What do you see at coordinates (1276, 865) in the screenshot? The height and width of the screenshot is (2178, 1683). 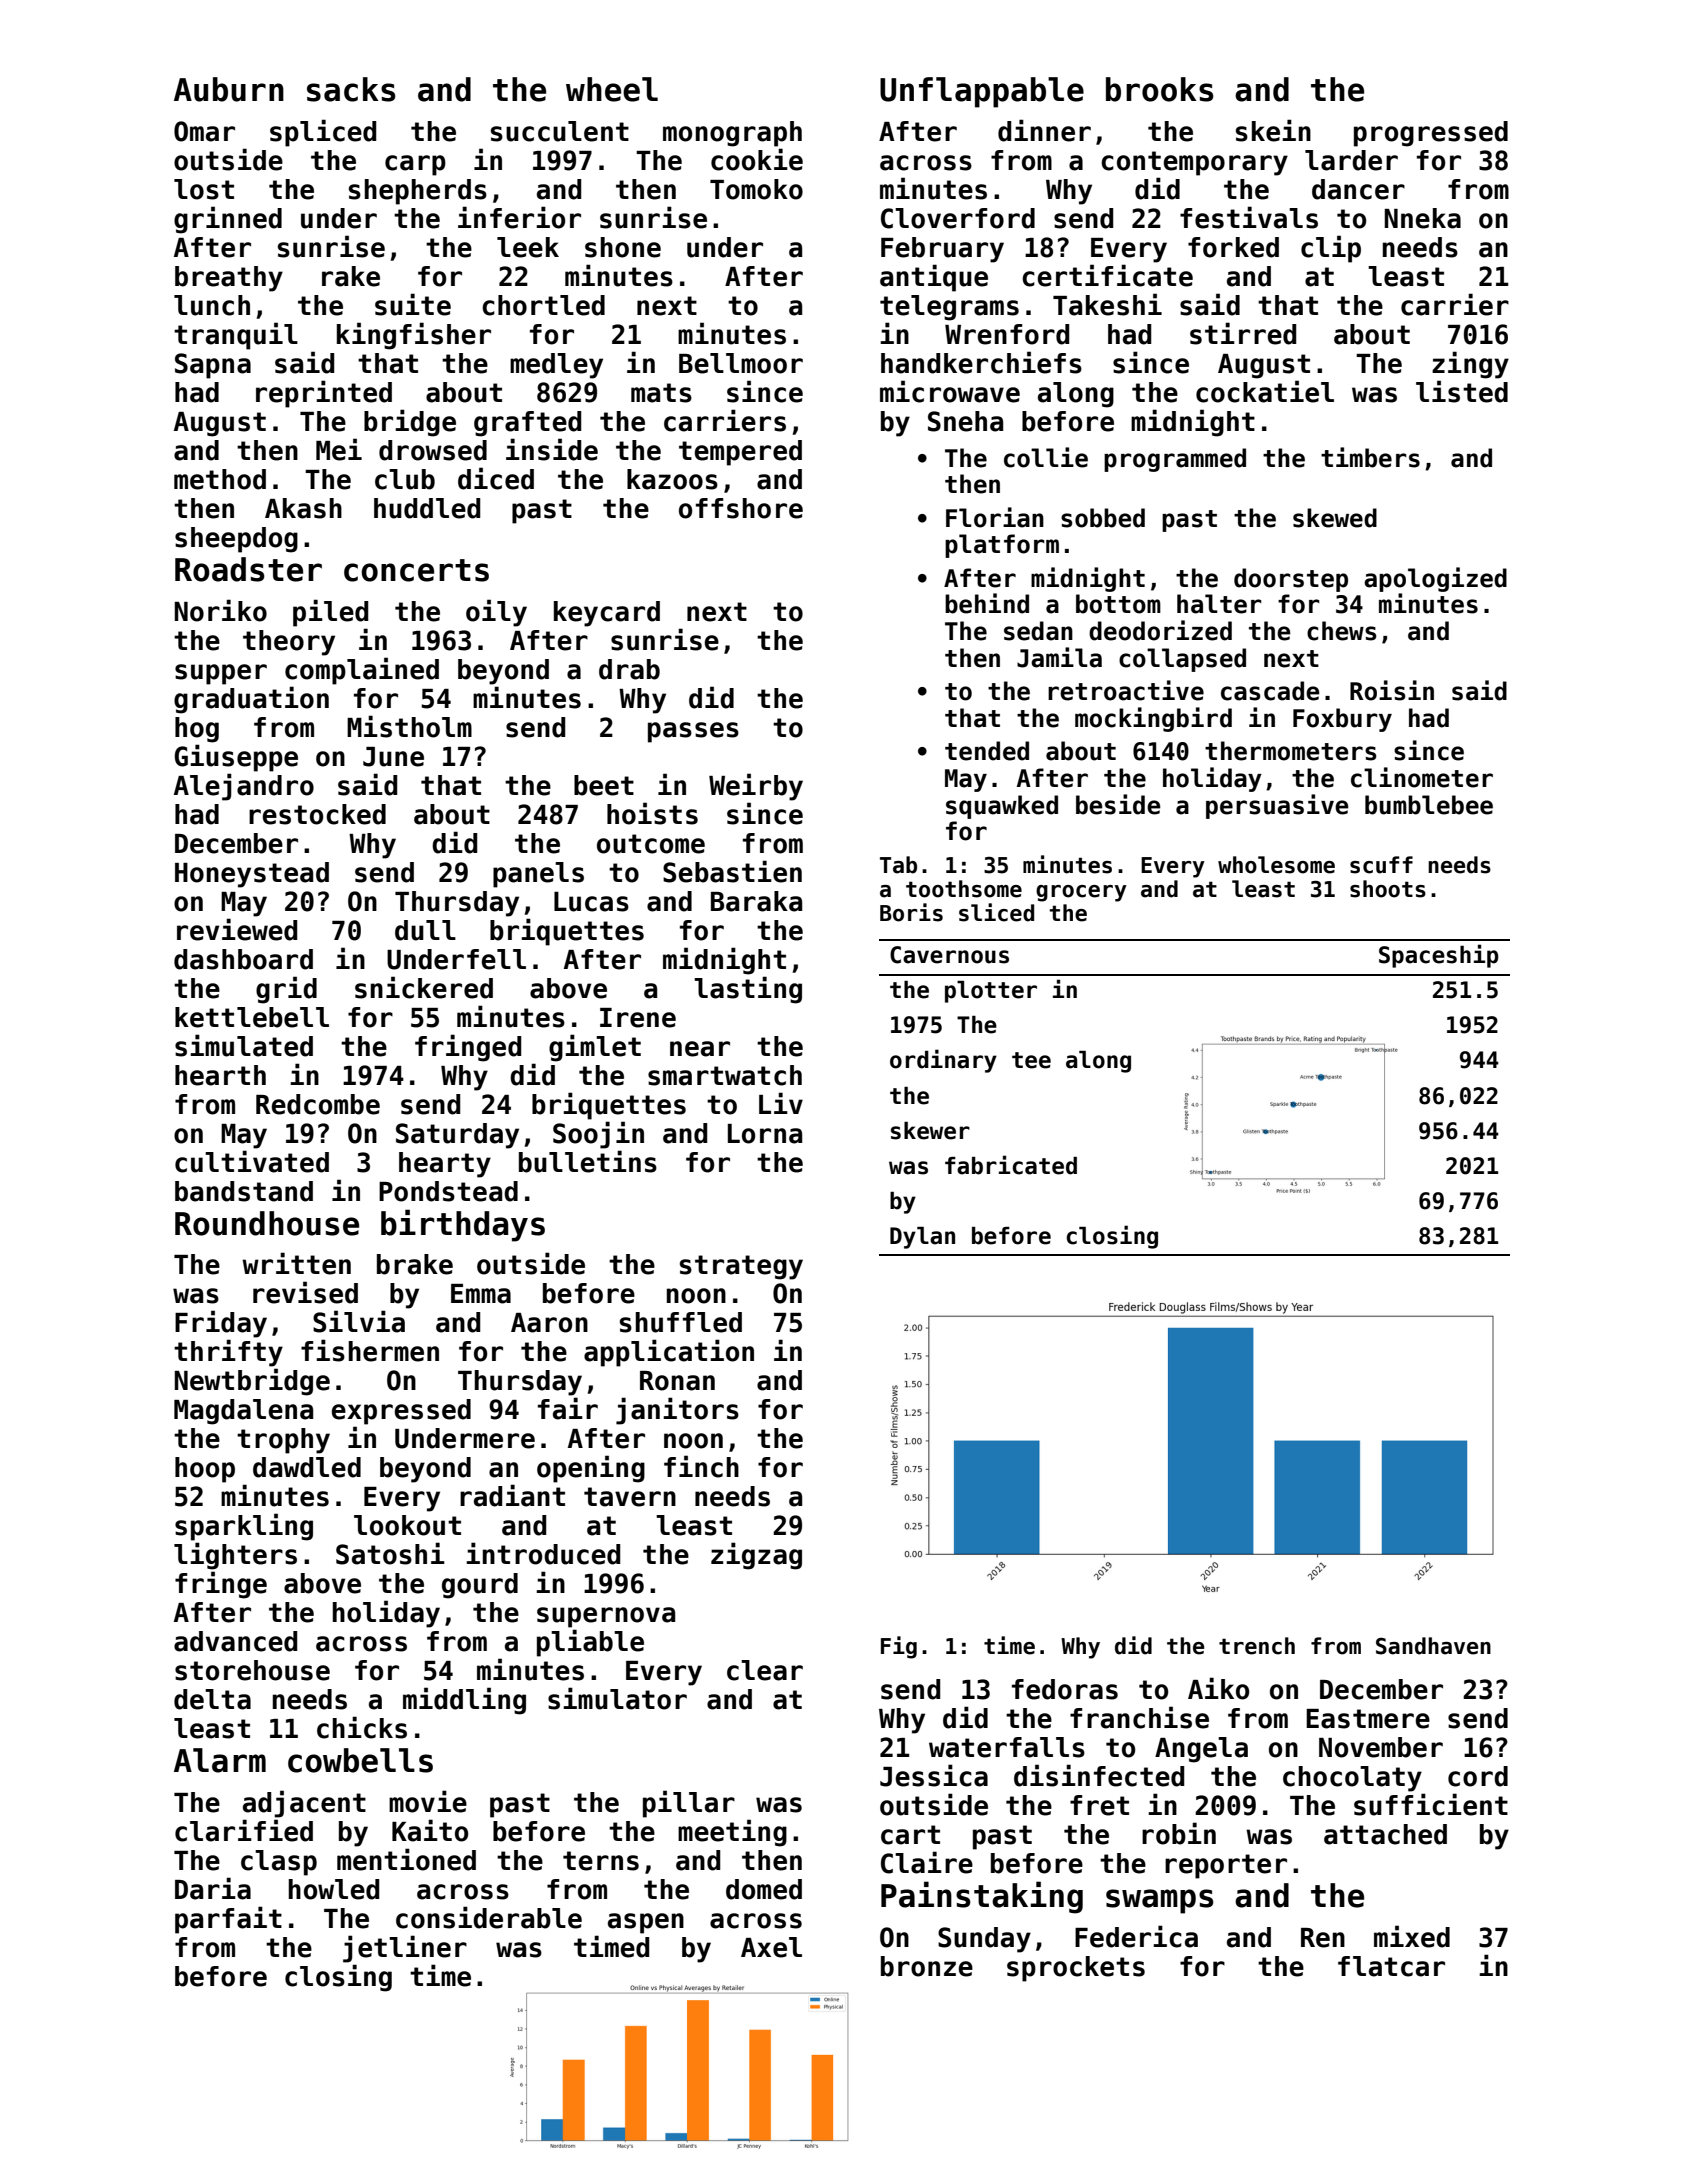 I see `wholesome` at bounding box center [1276, 865].
